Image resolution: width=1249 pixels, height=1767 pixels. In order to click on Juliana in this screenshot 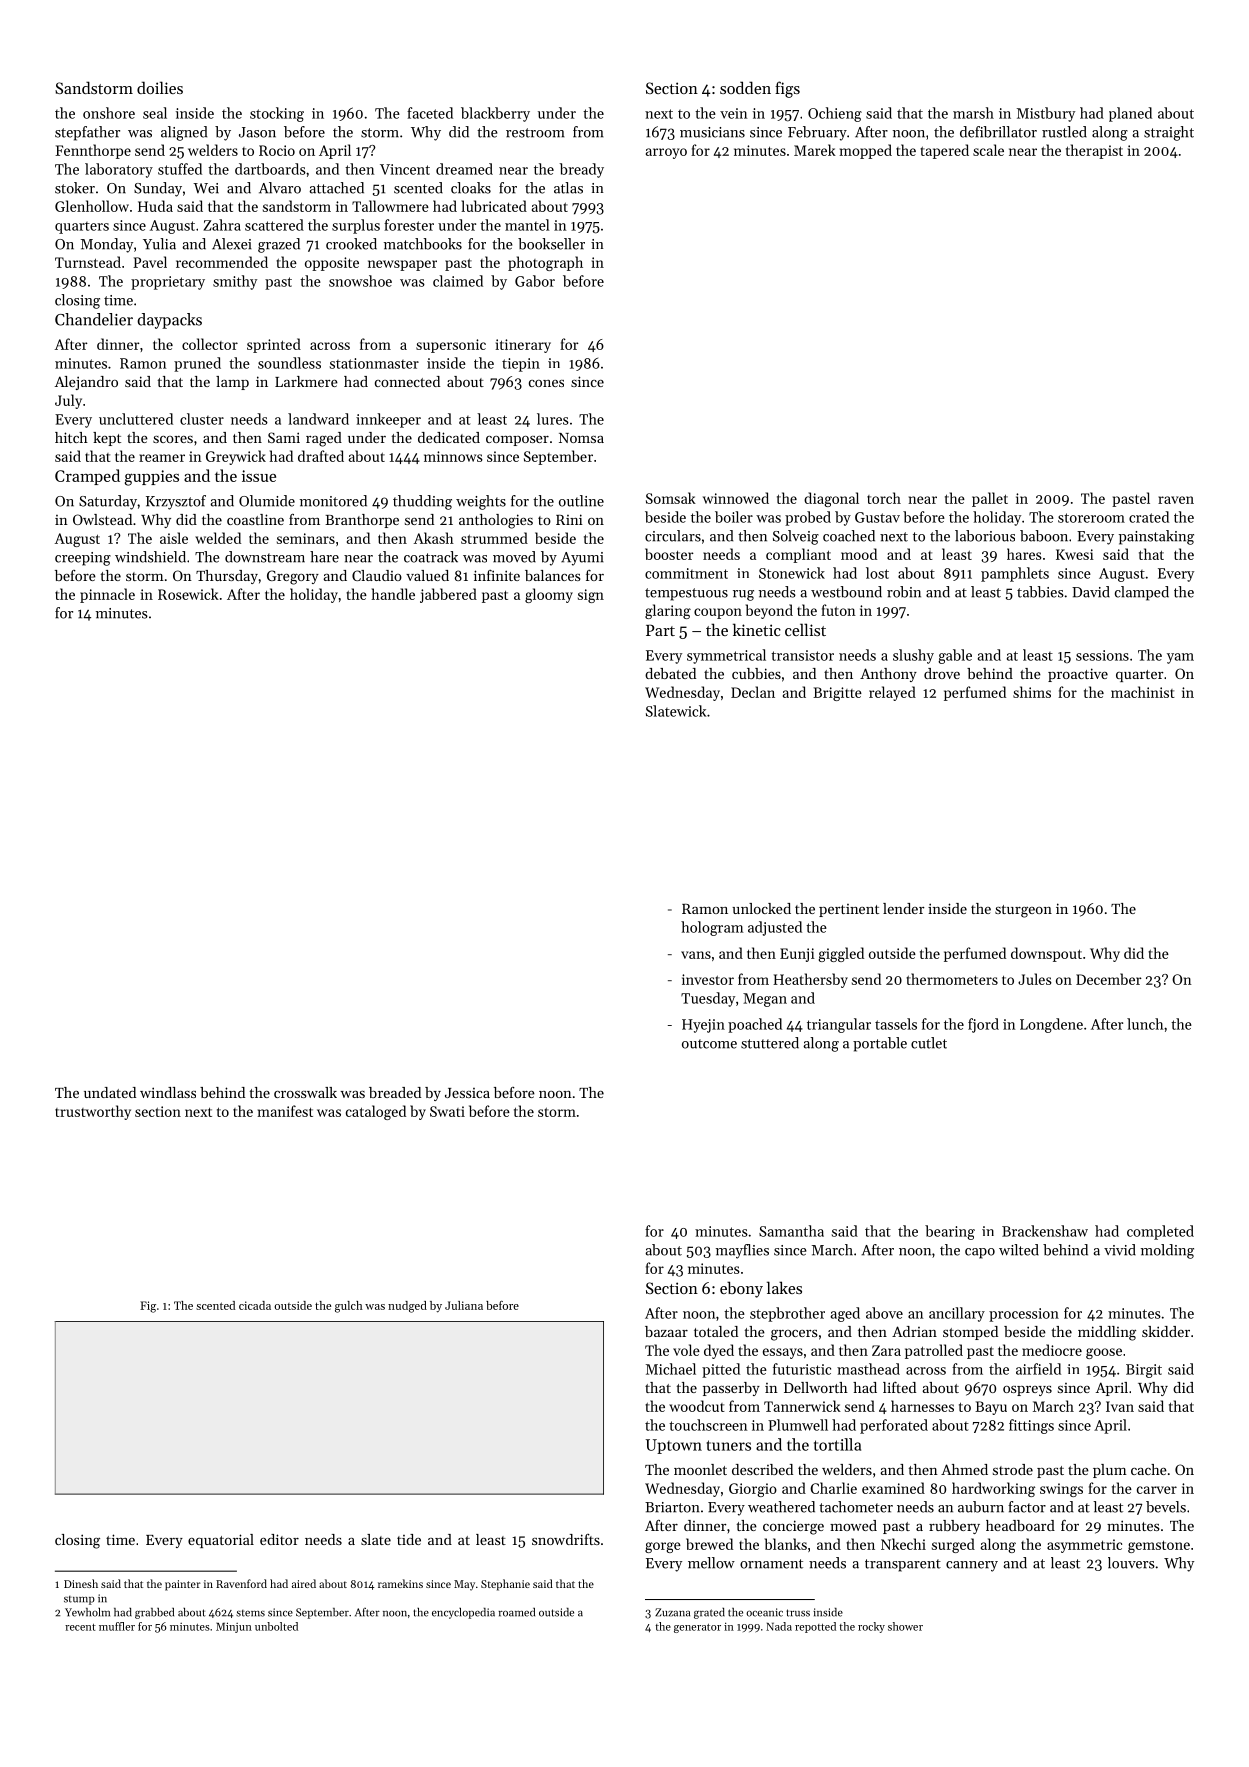, I will do `click(464, 1305)`.
